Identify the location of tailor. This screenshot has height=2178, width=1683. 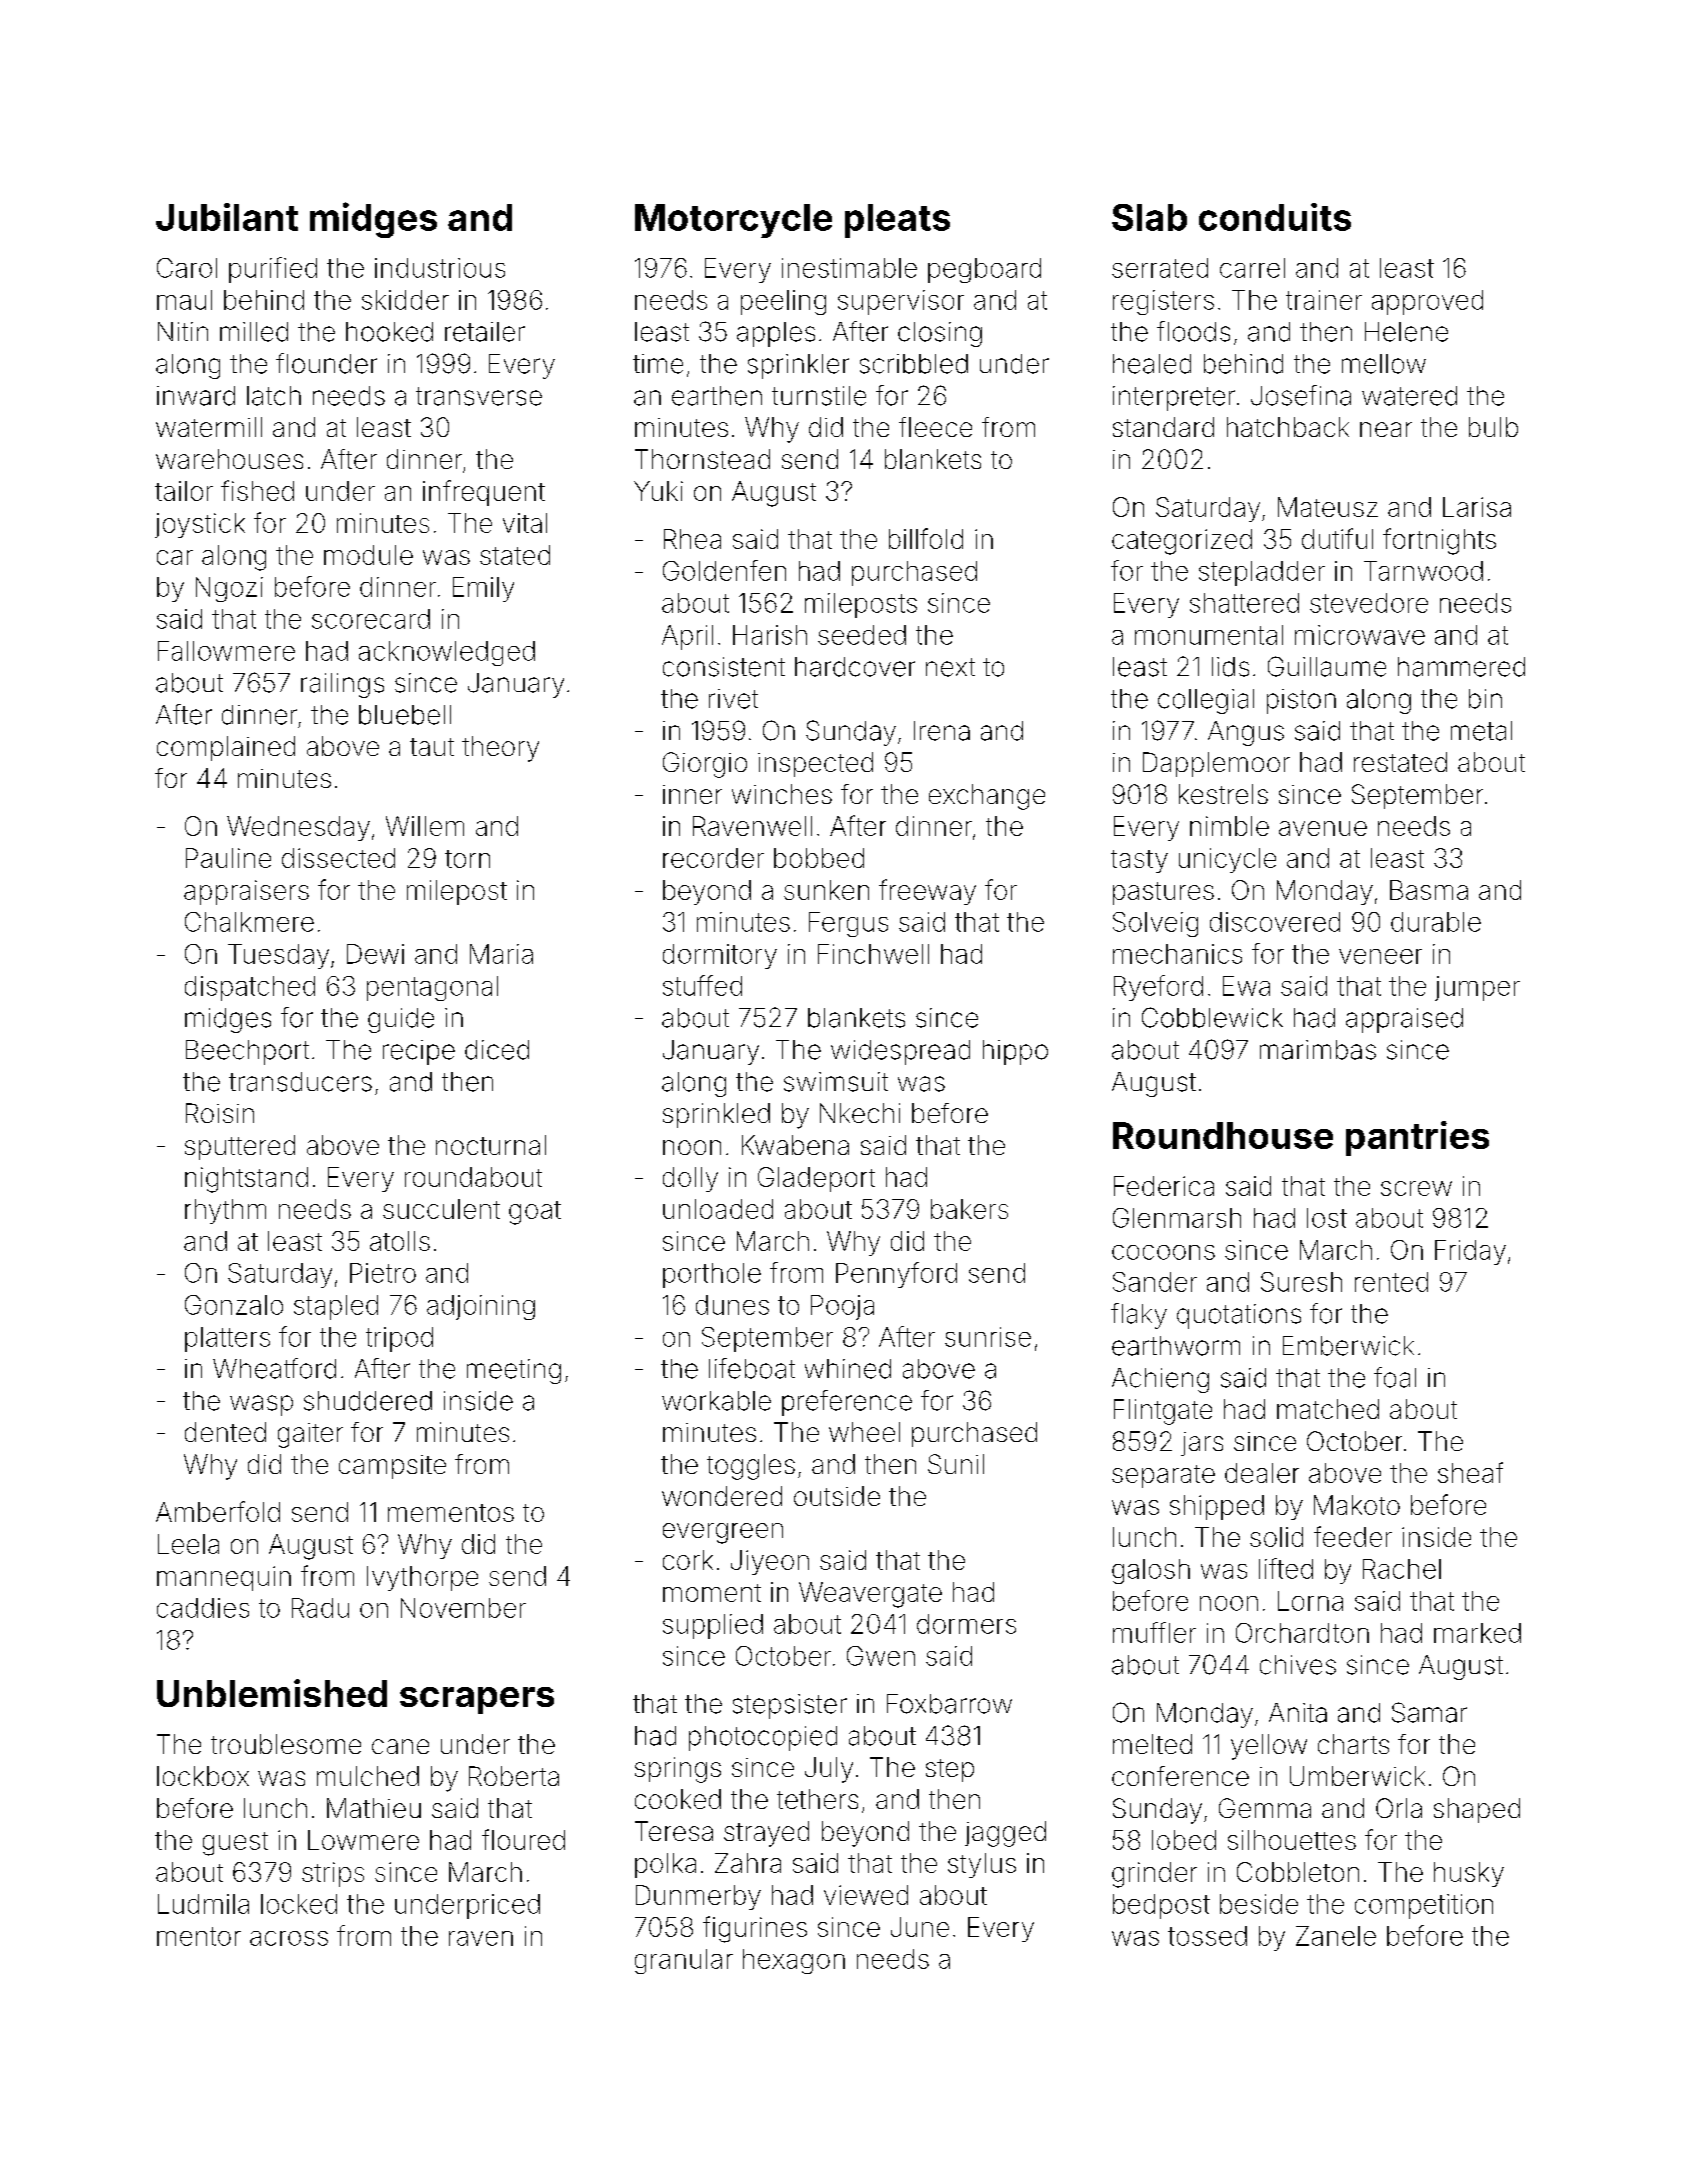
(184, 491).
